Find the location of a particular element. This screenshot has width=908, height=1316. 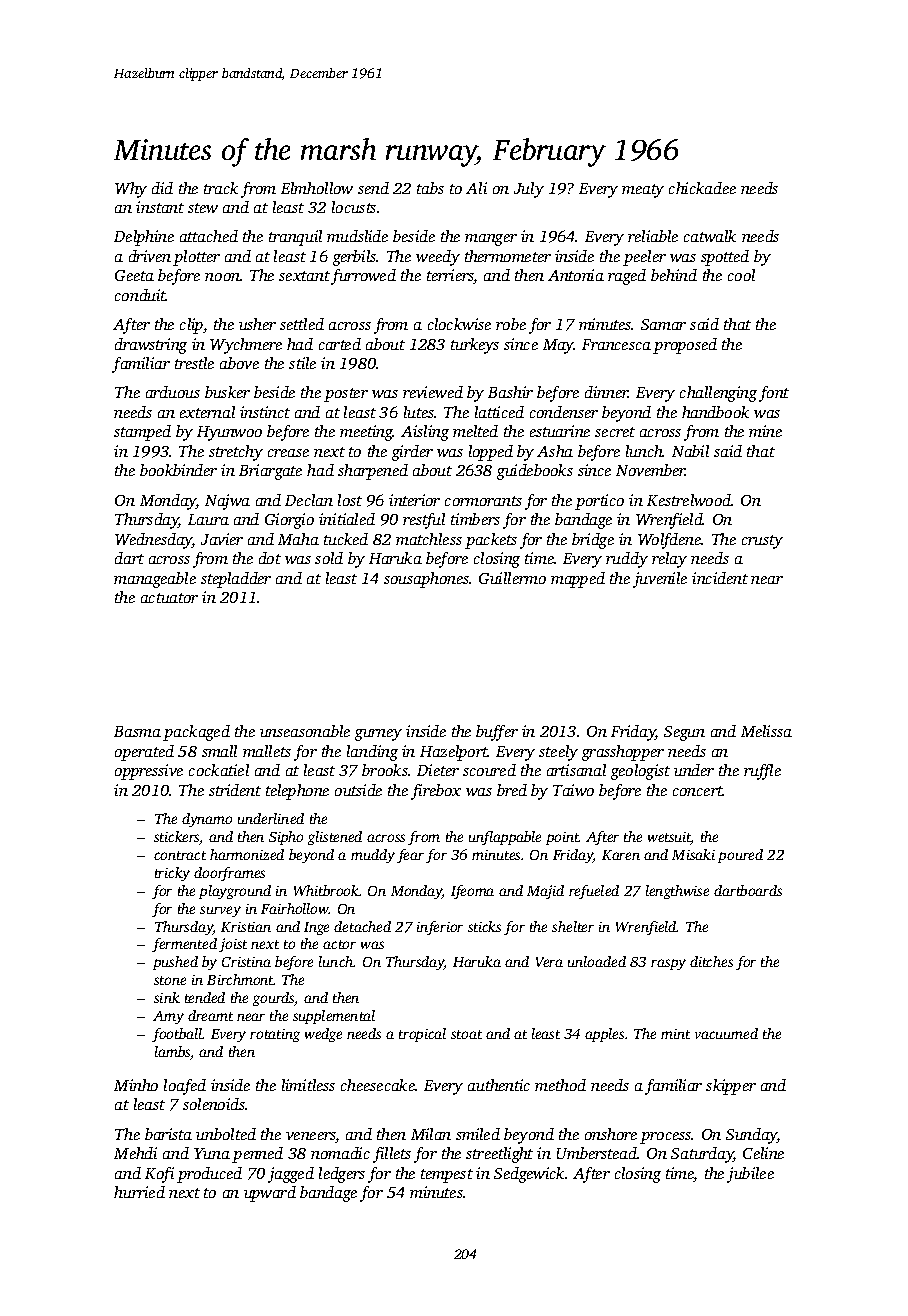

Why is located at coordinates (131, 190).
